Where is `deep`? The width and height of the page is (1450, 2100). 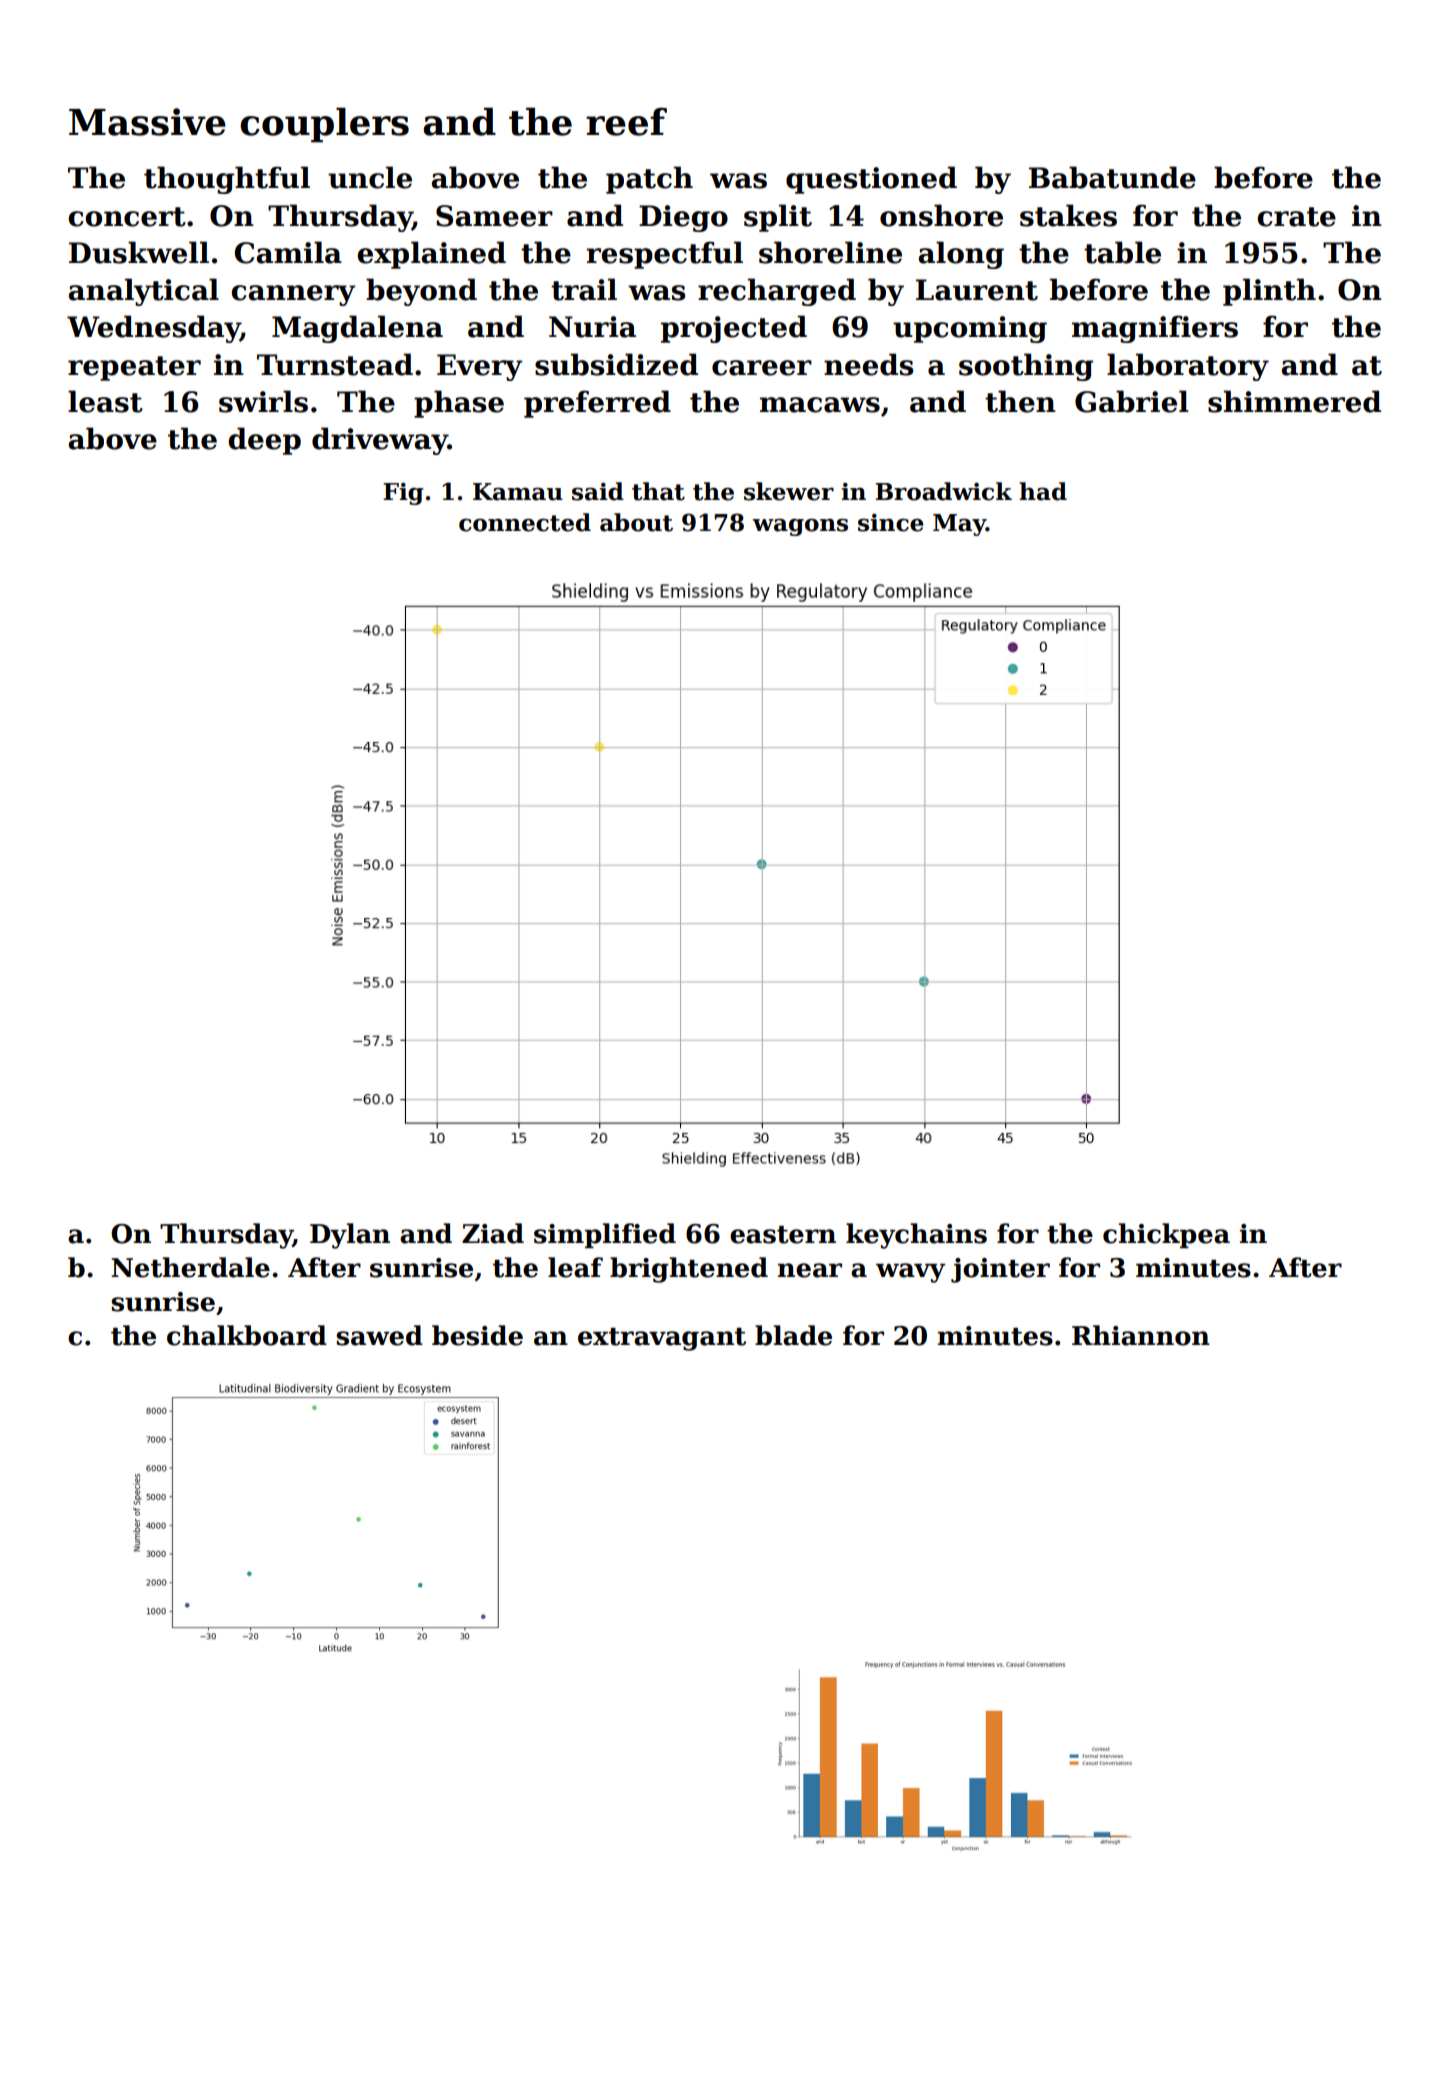
deep is located at coordinates (264, 441).
